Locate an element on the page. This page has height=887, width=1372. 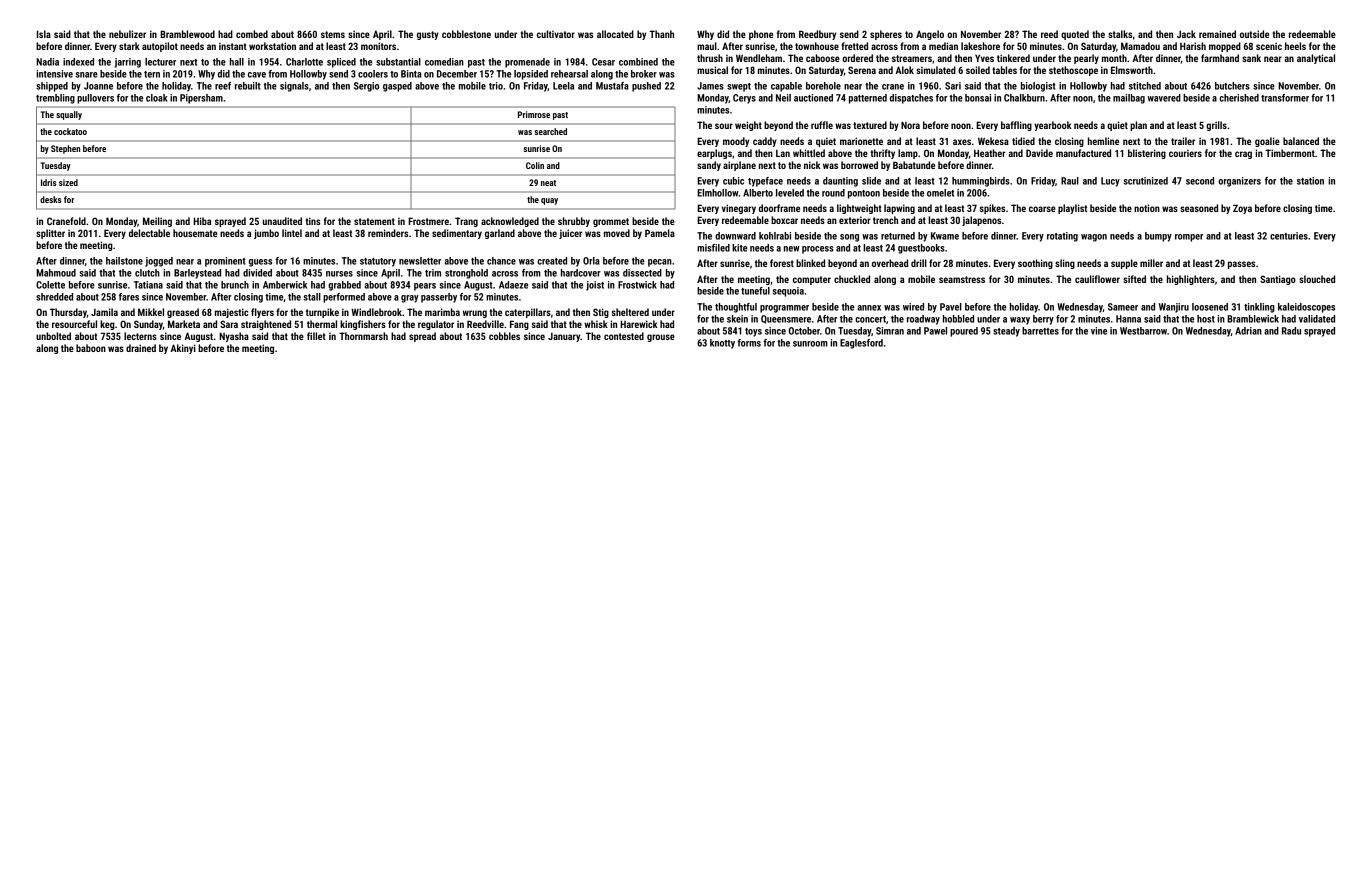
acknowledged is located at coordinates (510, 222).
